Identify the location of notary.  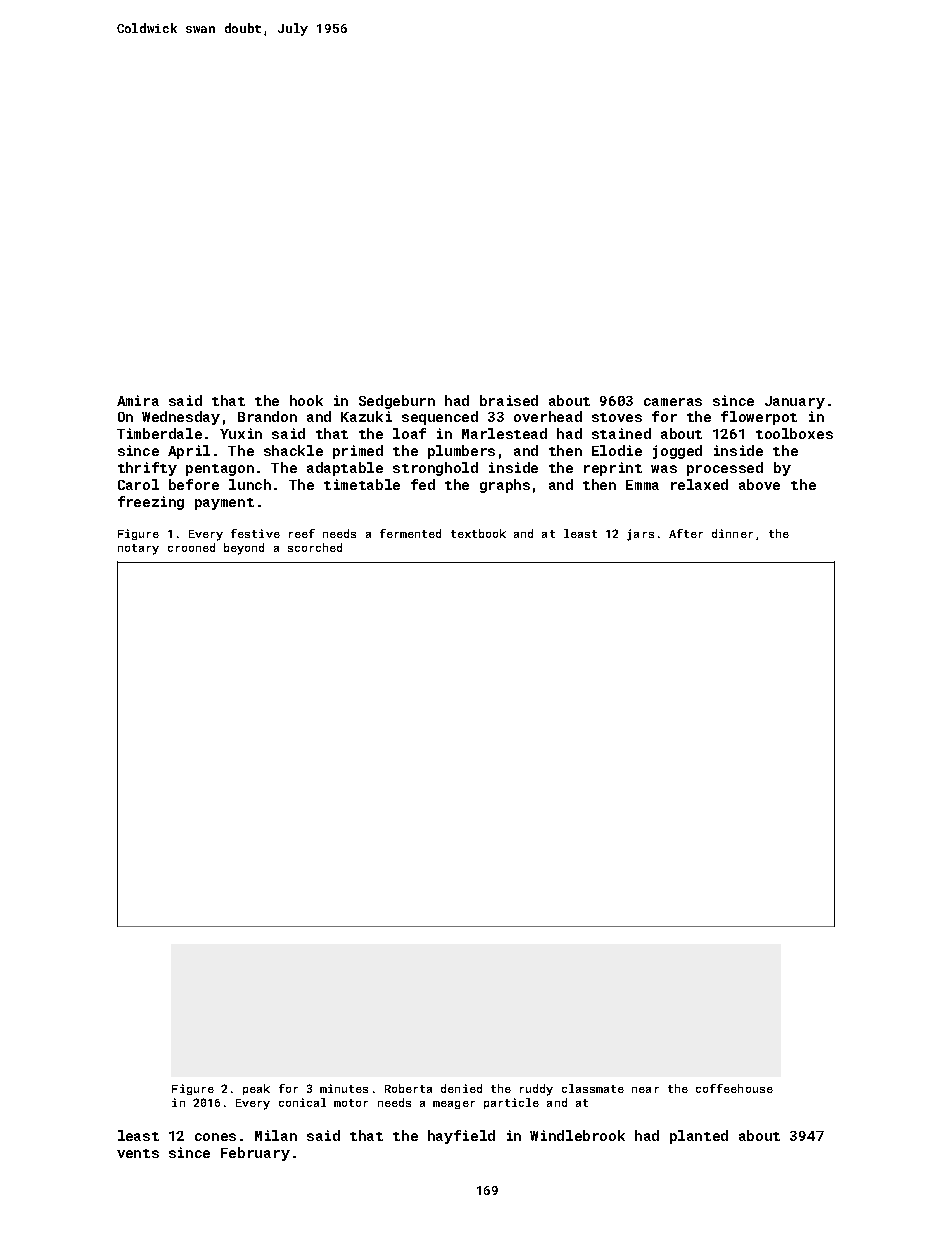
(138, 549).
